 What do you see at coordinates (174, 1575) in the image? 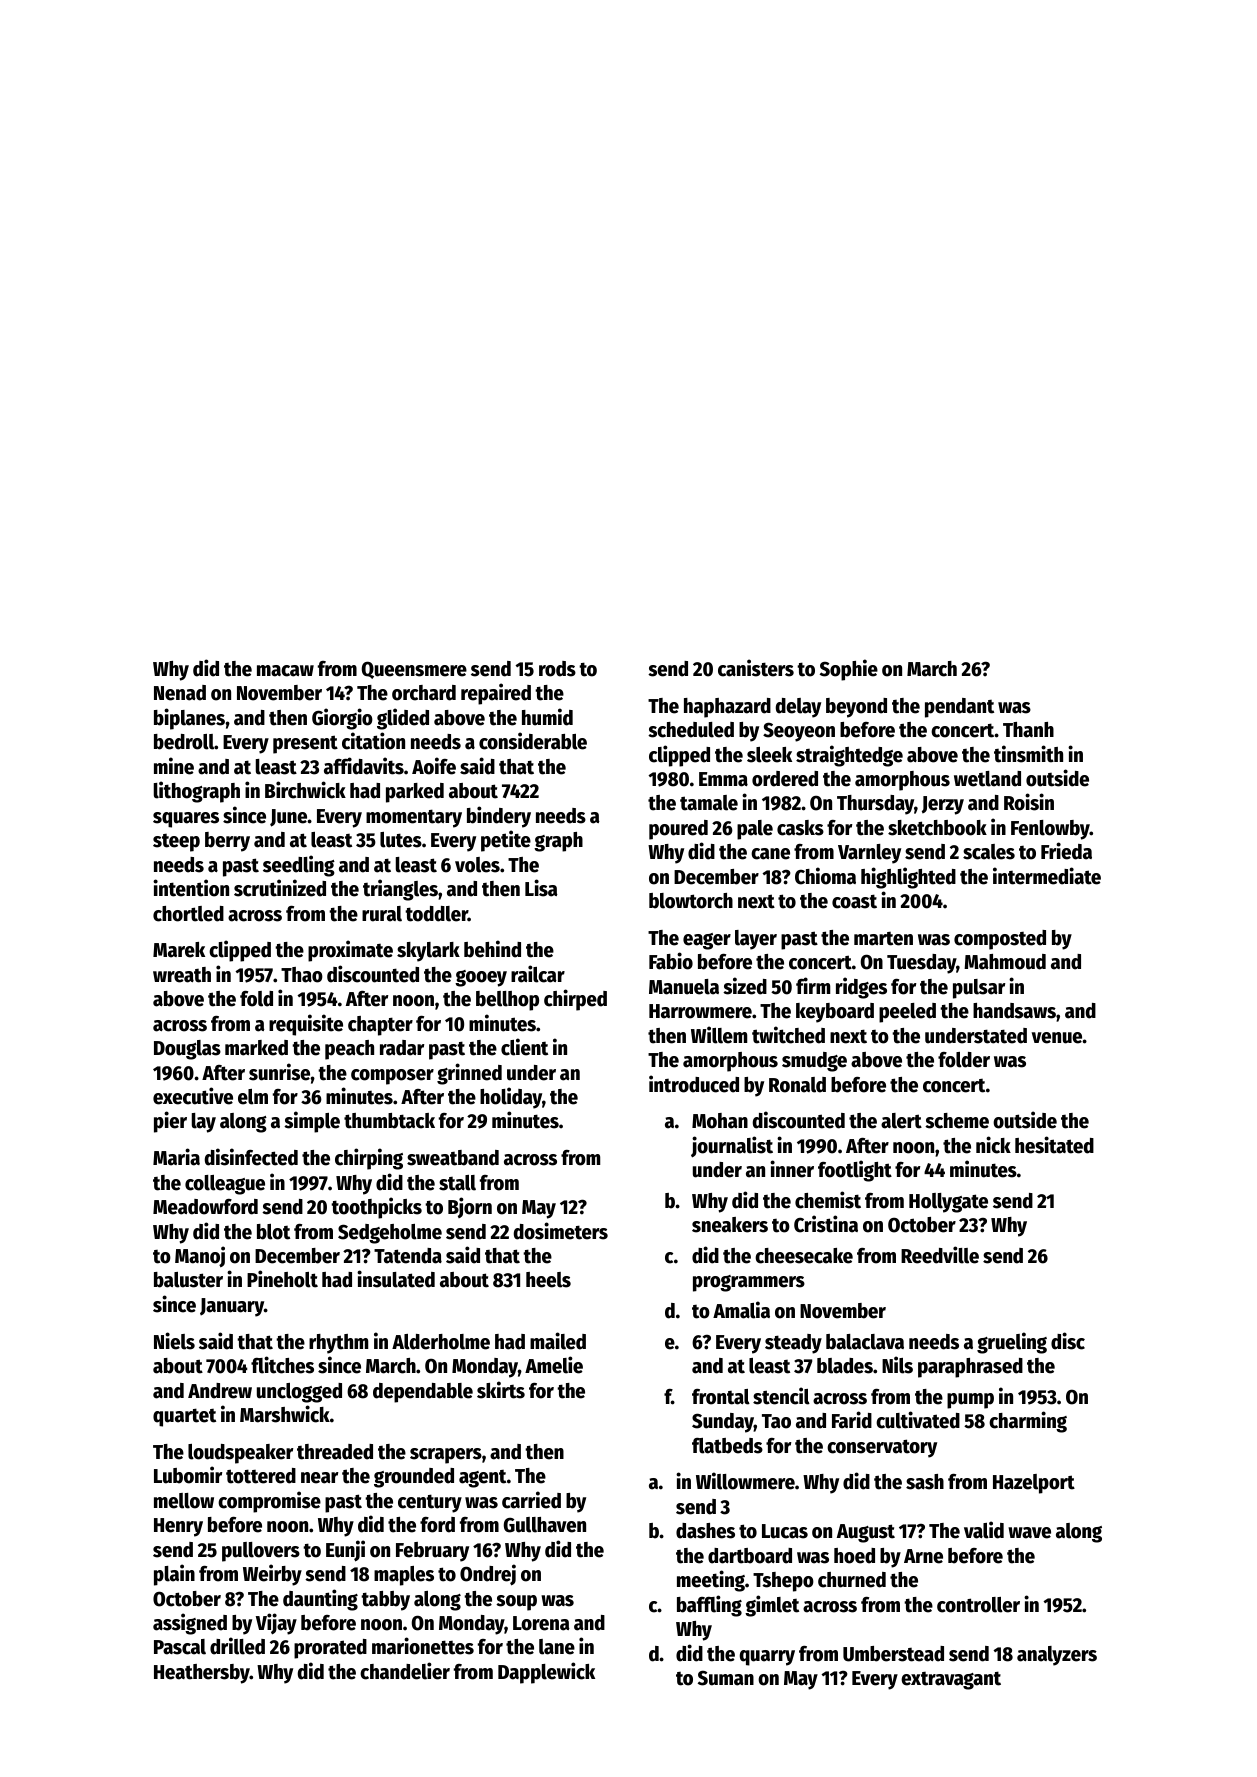
I see `plain` at bounding box center [174, 1575].
